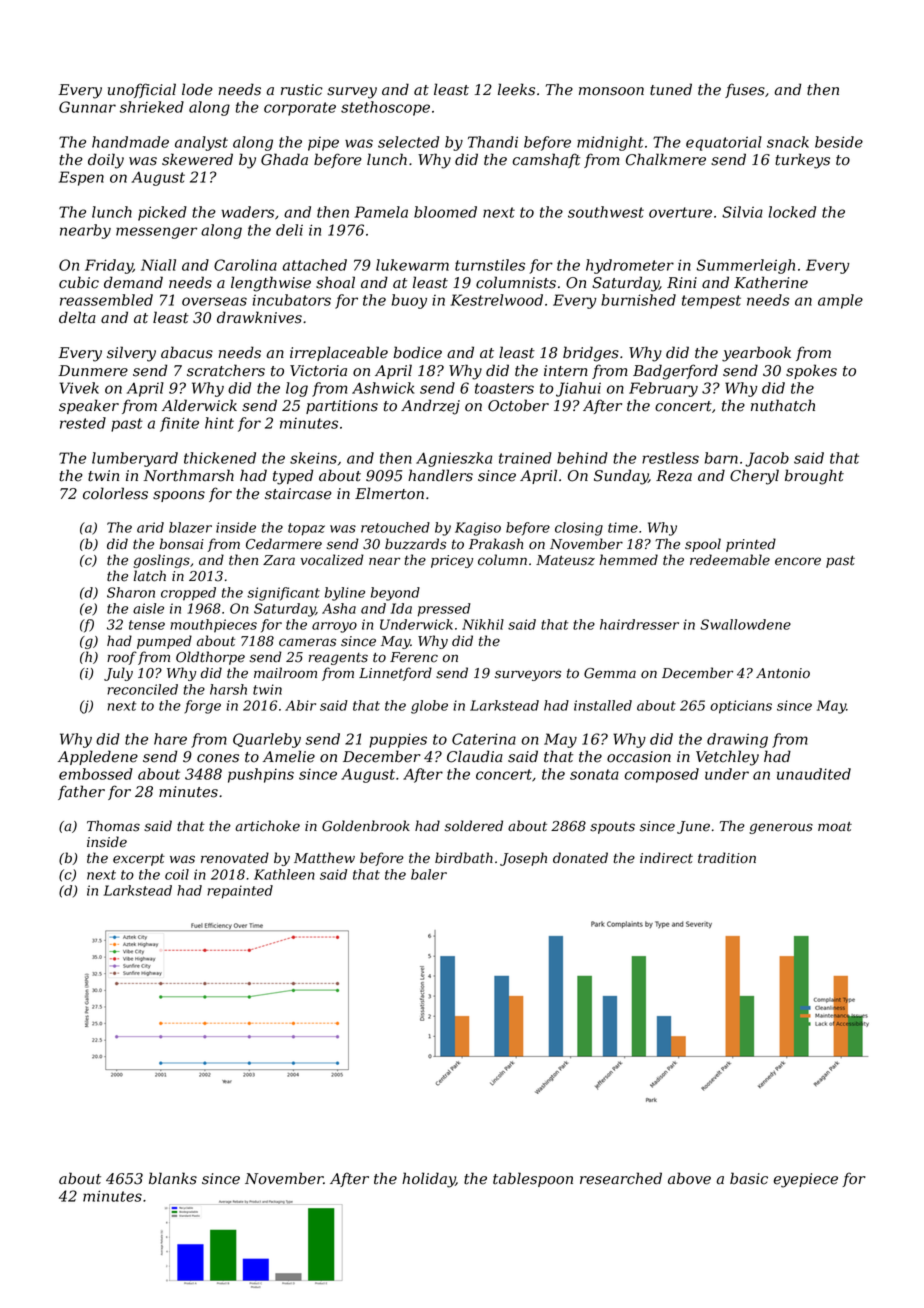 This image has height=1308, width=924. Describe the element at coordinates (533, 1179) in the image. I see `tablespoon` at that location.
